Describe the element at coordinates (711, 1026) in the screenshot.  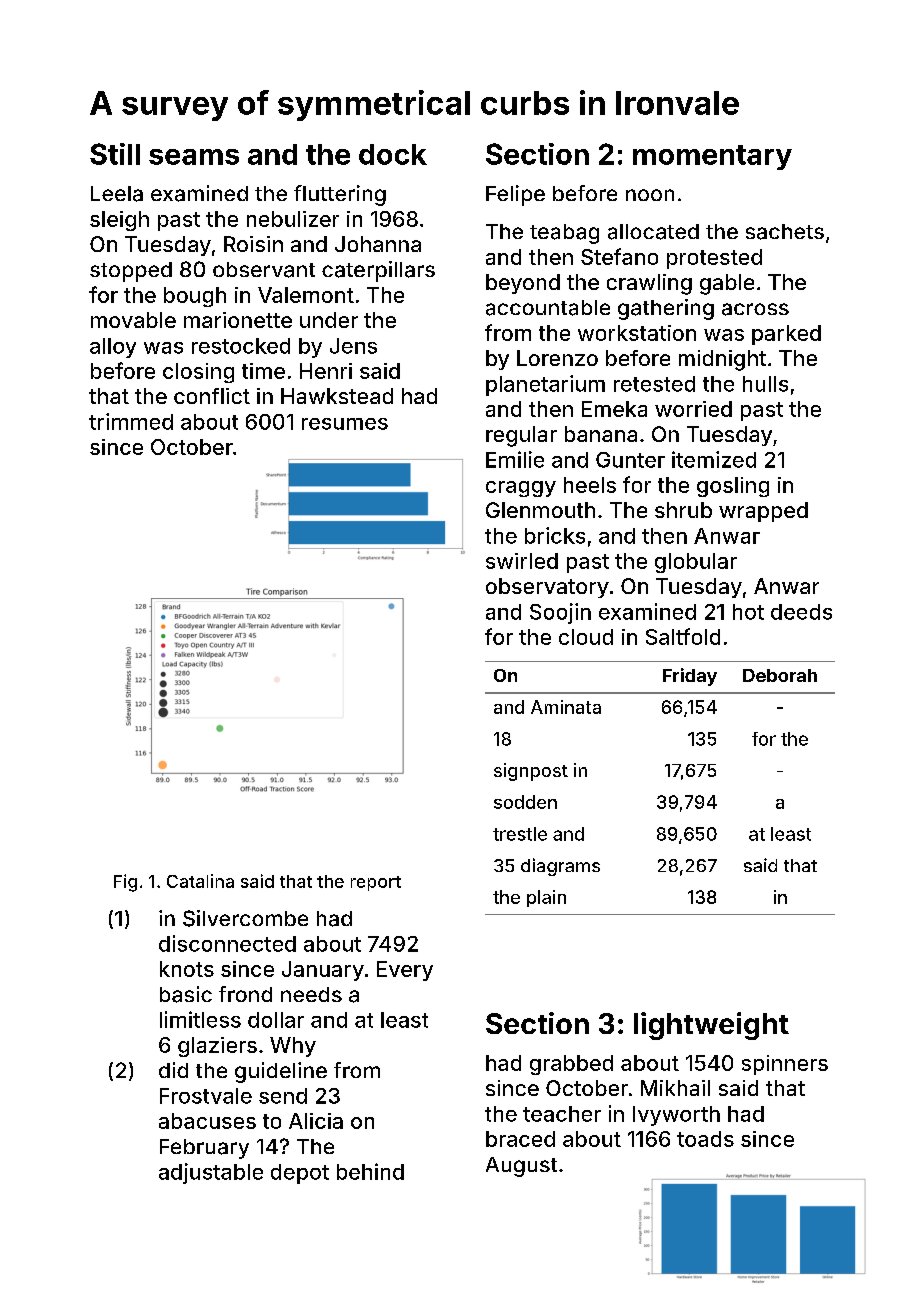
I see `lightweight` at that location.
